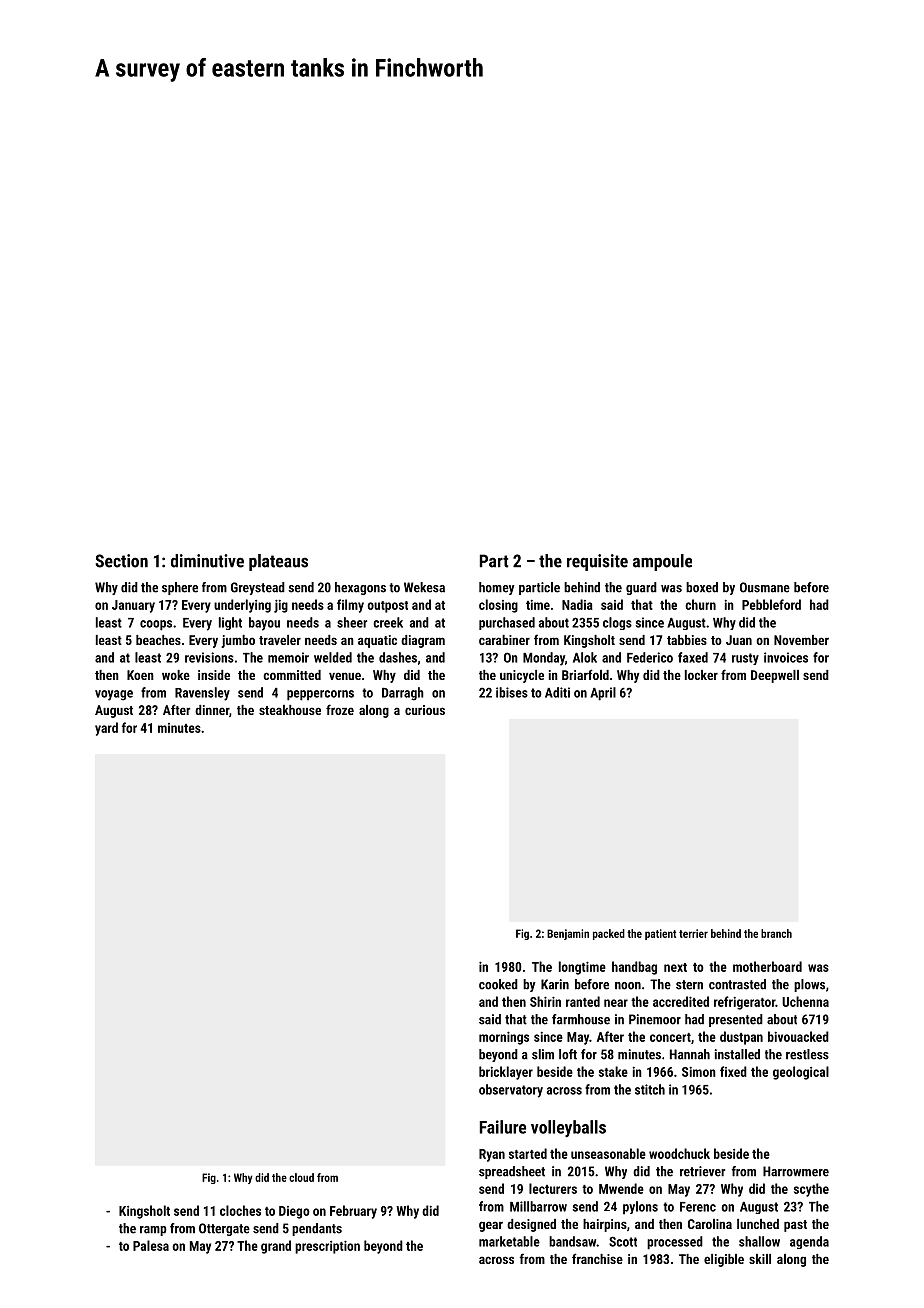 The image size is (924, 1308). What do you see at coordinates (503, 1127) in the document?
I see `Failure` at bounding box center [503, 1127].
